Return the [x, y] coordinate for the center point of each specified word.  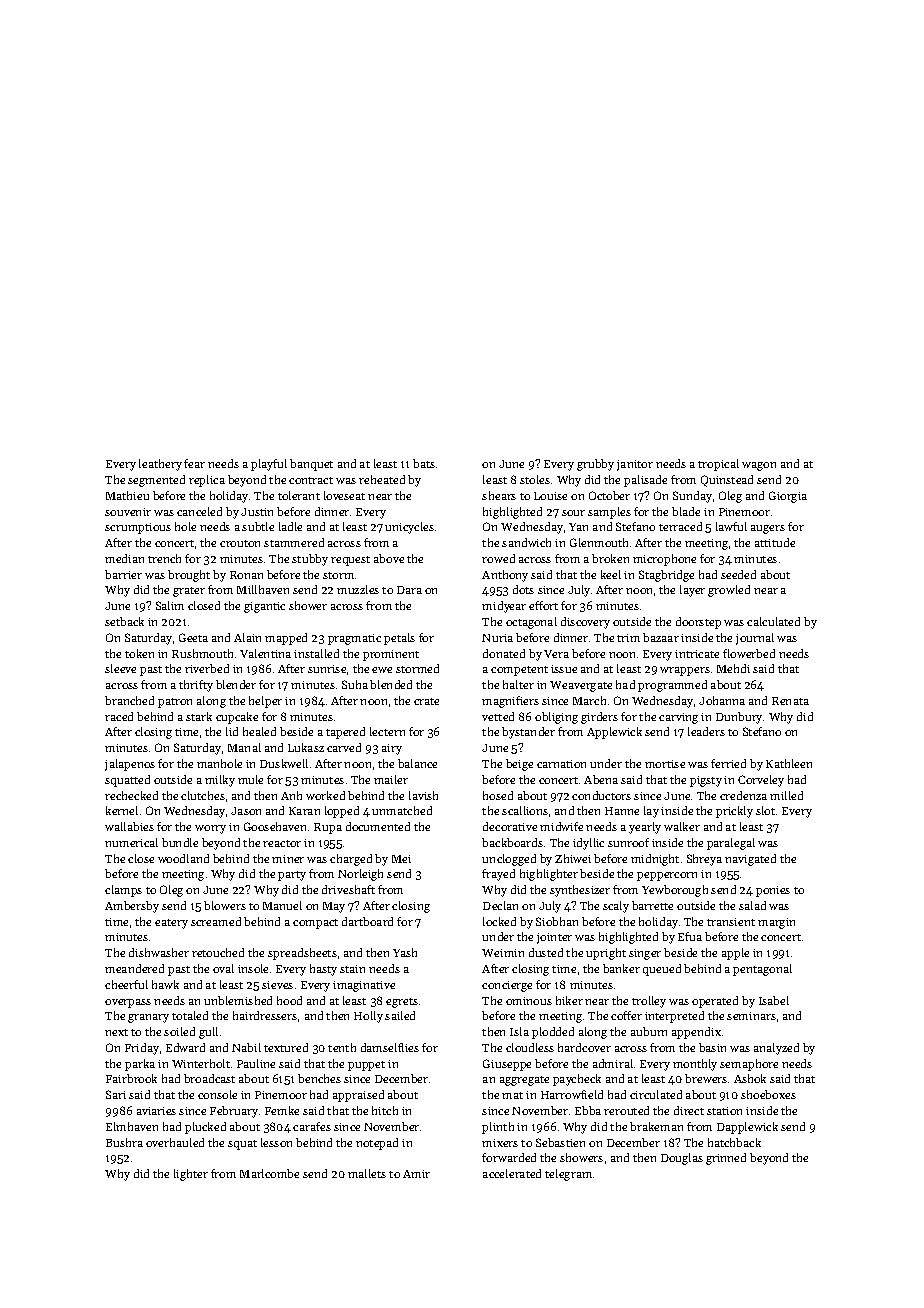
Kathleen [789, 763]
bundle [180, 842]
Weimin [503, 953]
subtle [258, 526]
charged [351, 860]
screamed [216, 921]
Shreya [704, 860]
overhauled [175, 1142]
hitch [385, 1110]
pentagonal [762, 970]
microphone [664, 560]
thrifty [196, 686]
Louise [550, 496]
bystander [528, 733]
